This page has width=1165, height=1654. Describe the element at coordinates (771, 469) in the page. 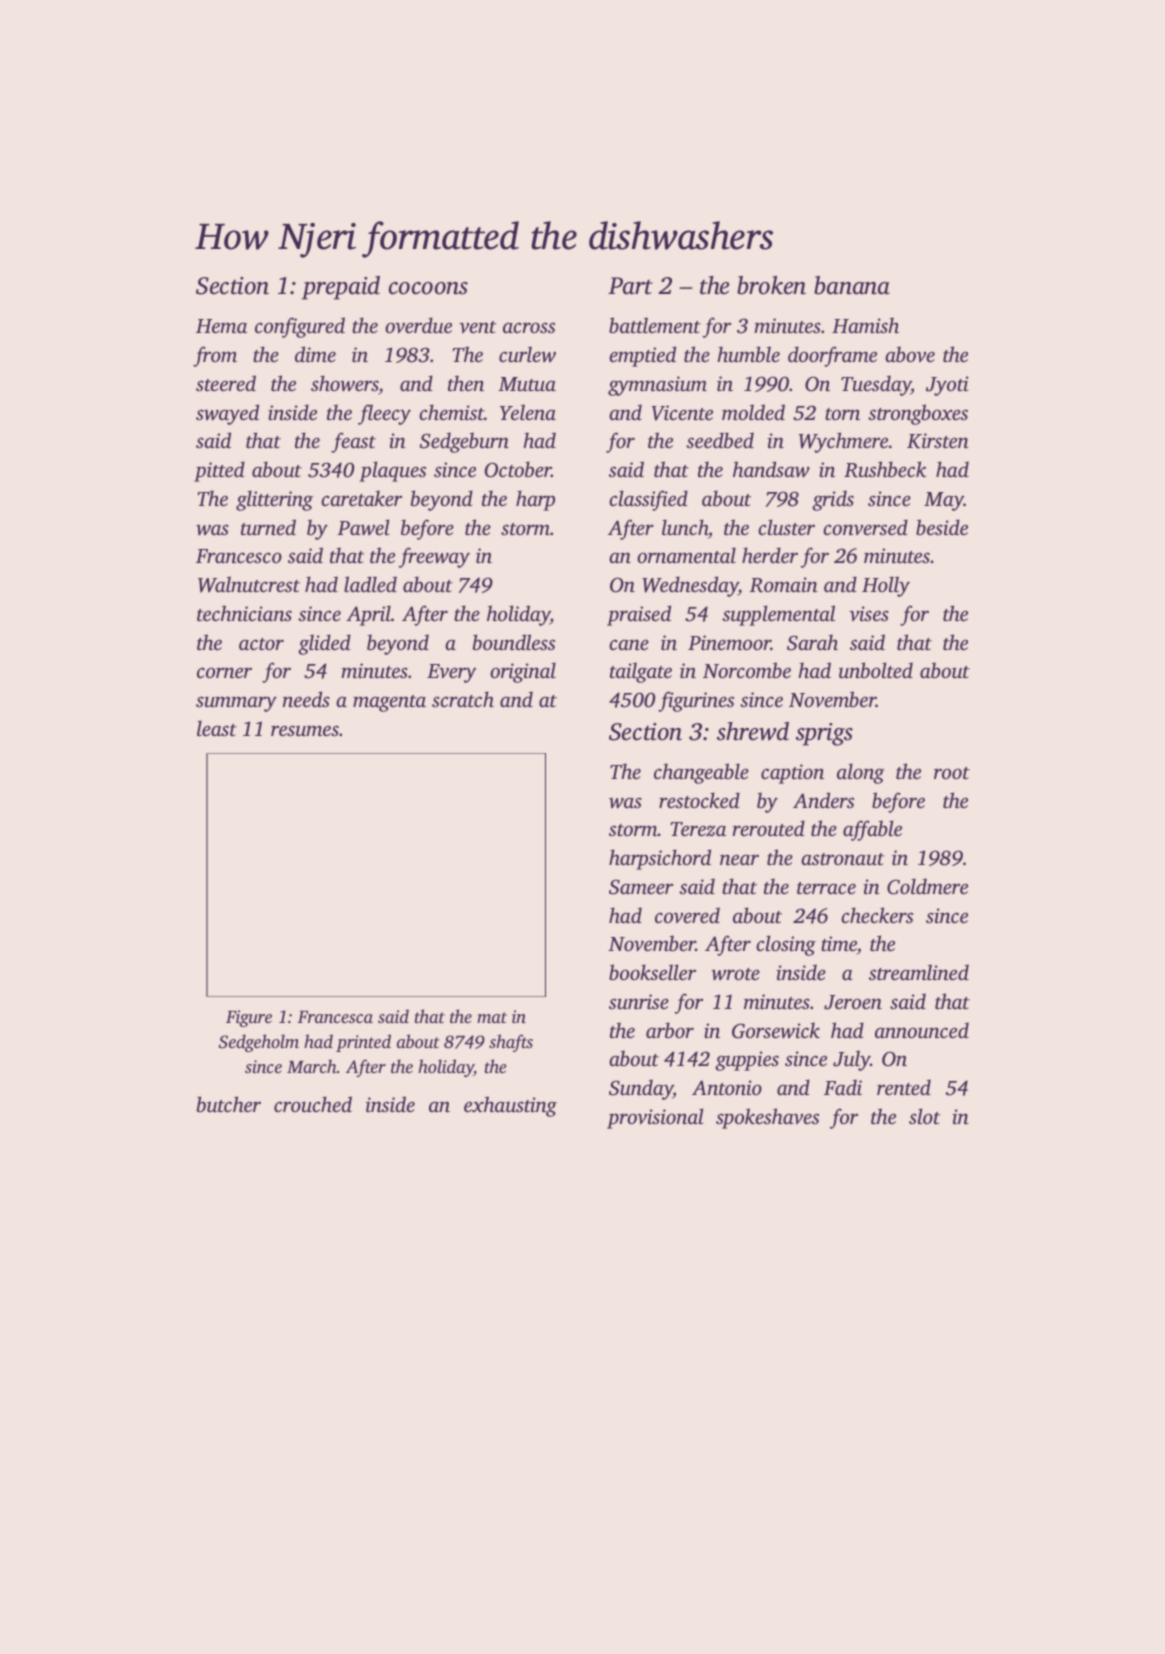

I see `handsaw` at that location.
